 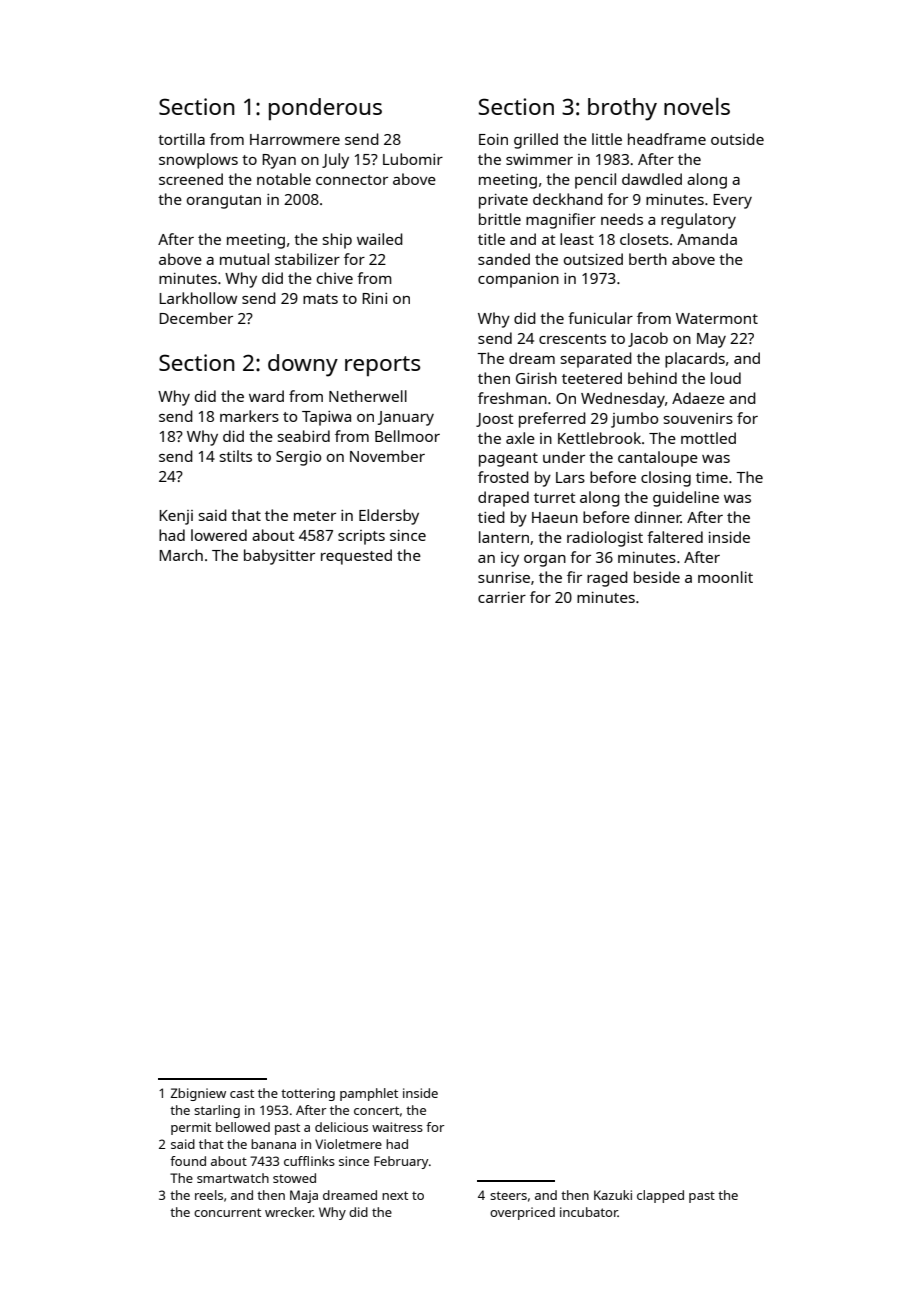 I want to click on stilts, so click(x=235, y=456).
